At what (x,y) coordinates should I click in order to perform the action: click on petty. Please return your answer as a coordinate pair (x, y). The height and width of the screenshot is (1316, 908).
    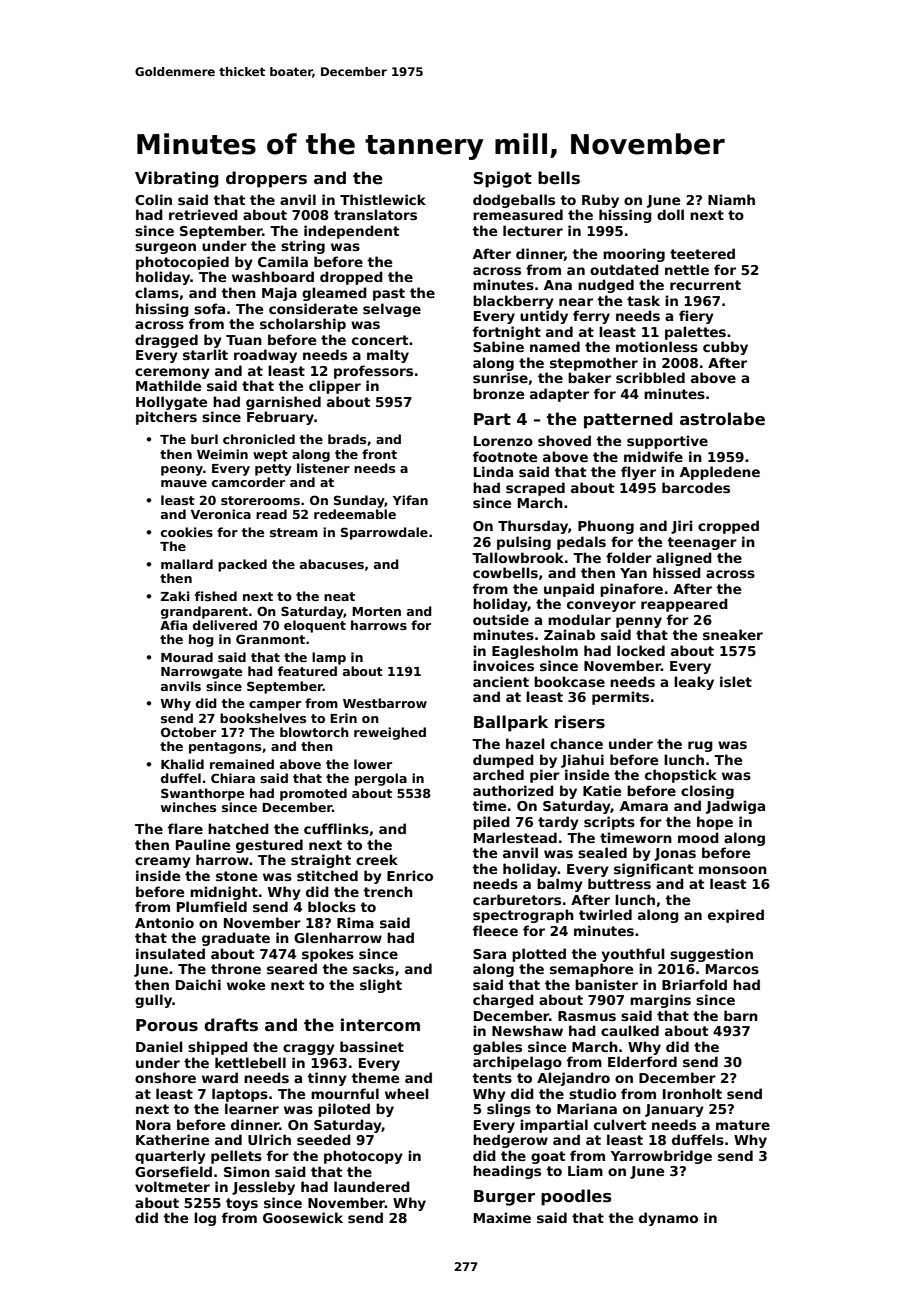
    Looking at the image, I should click on (273, 470).
